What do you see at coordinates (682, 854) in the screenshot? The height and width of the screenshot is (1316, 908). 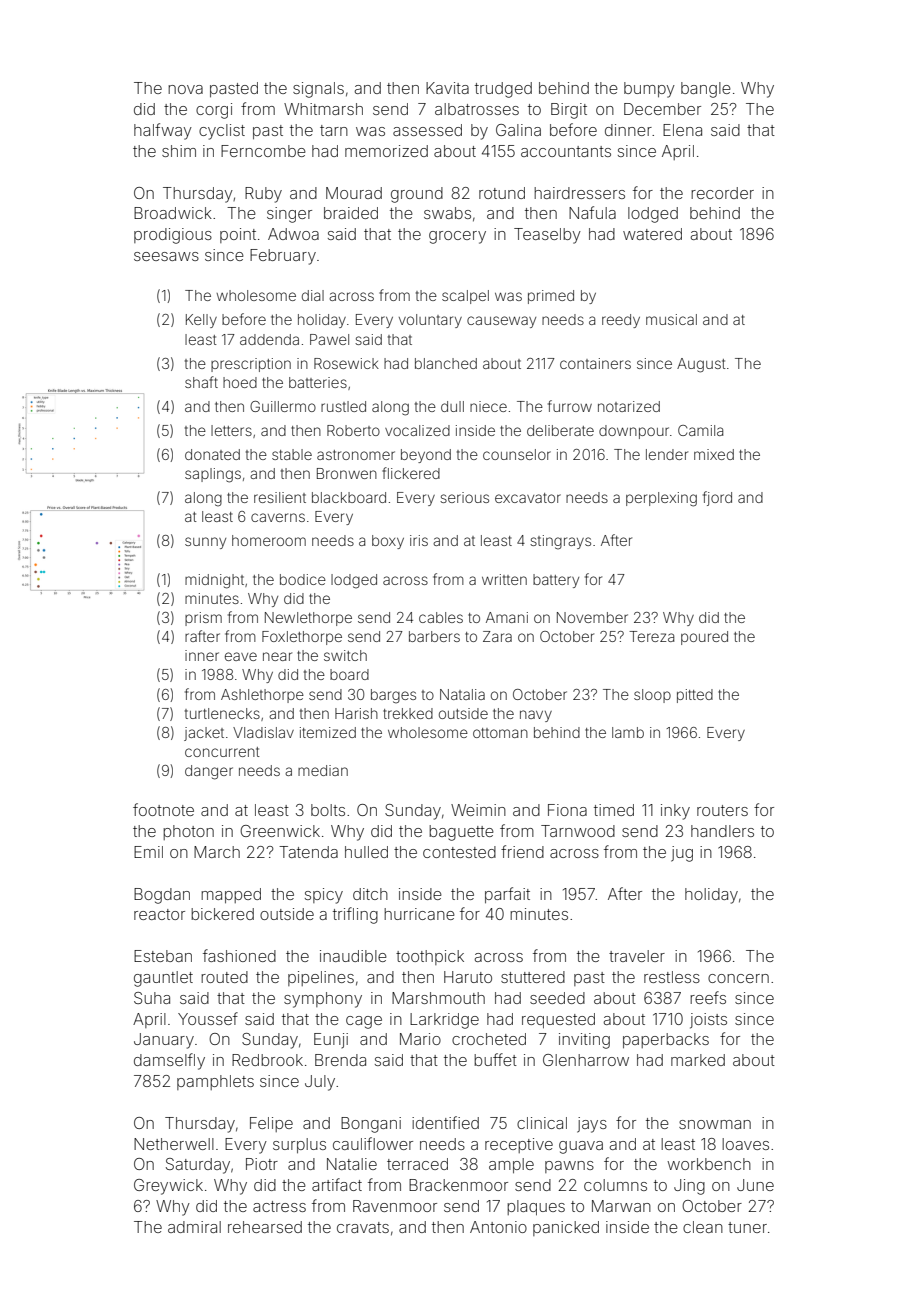 I see `jug` at bounding box center [682, 854].
